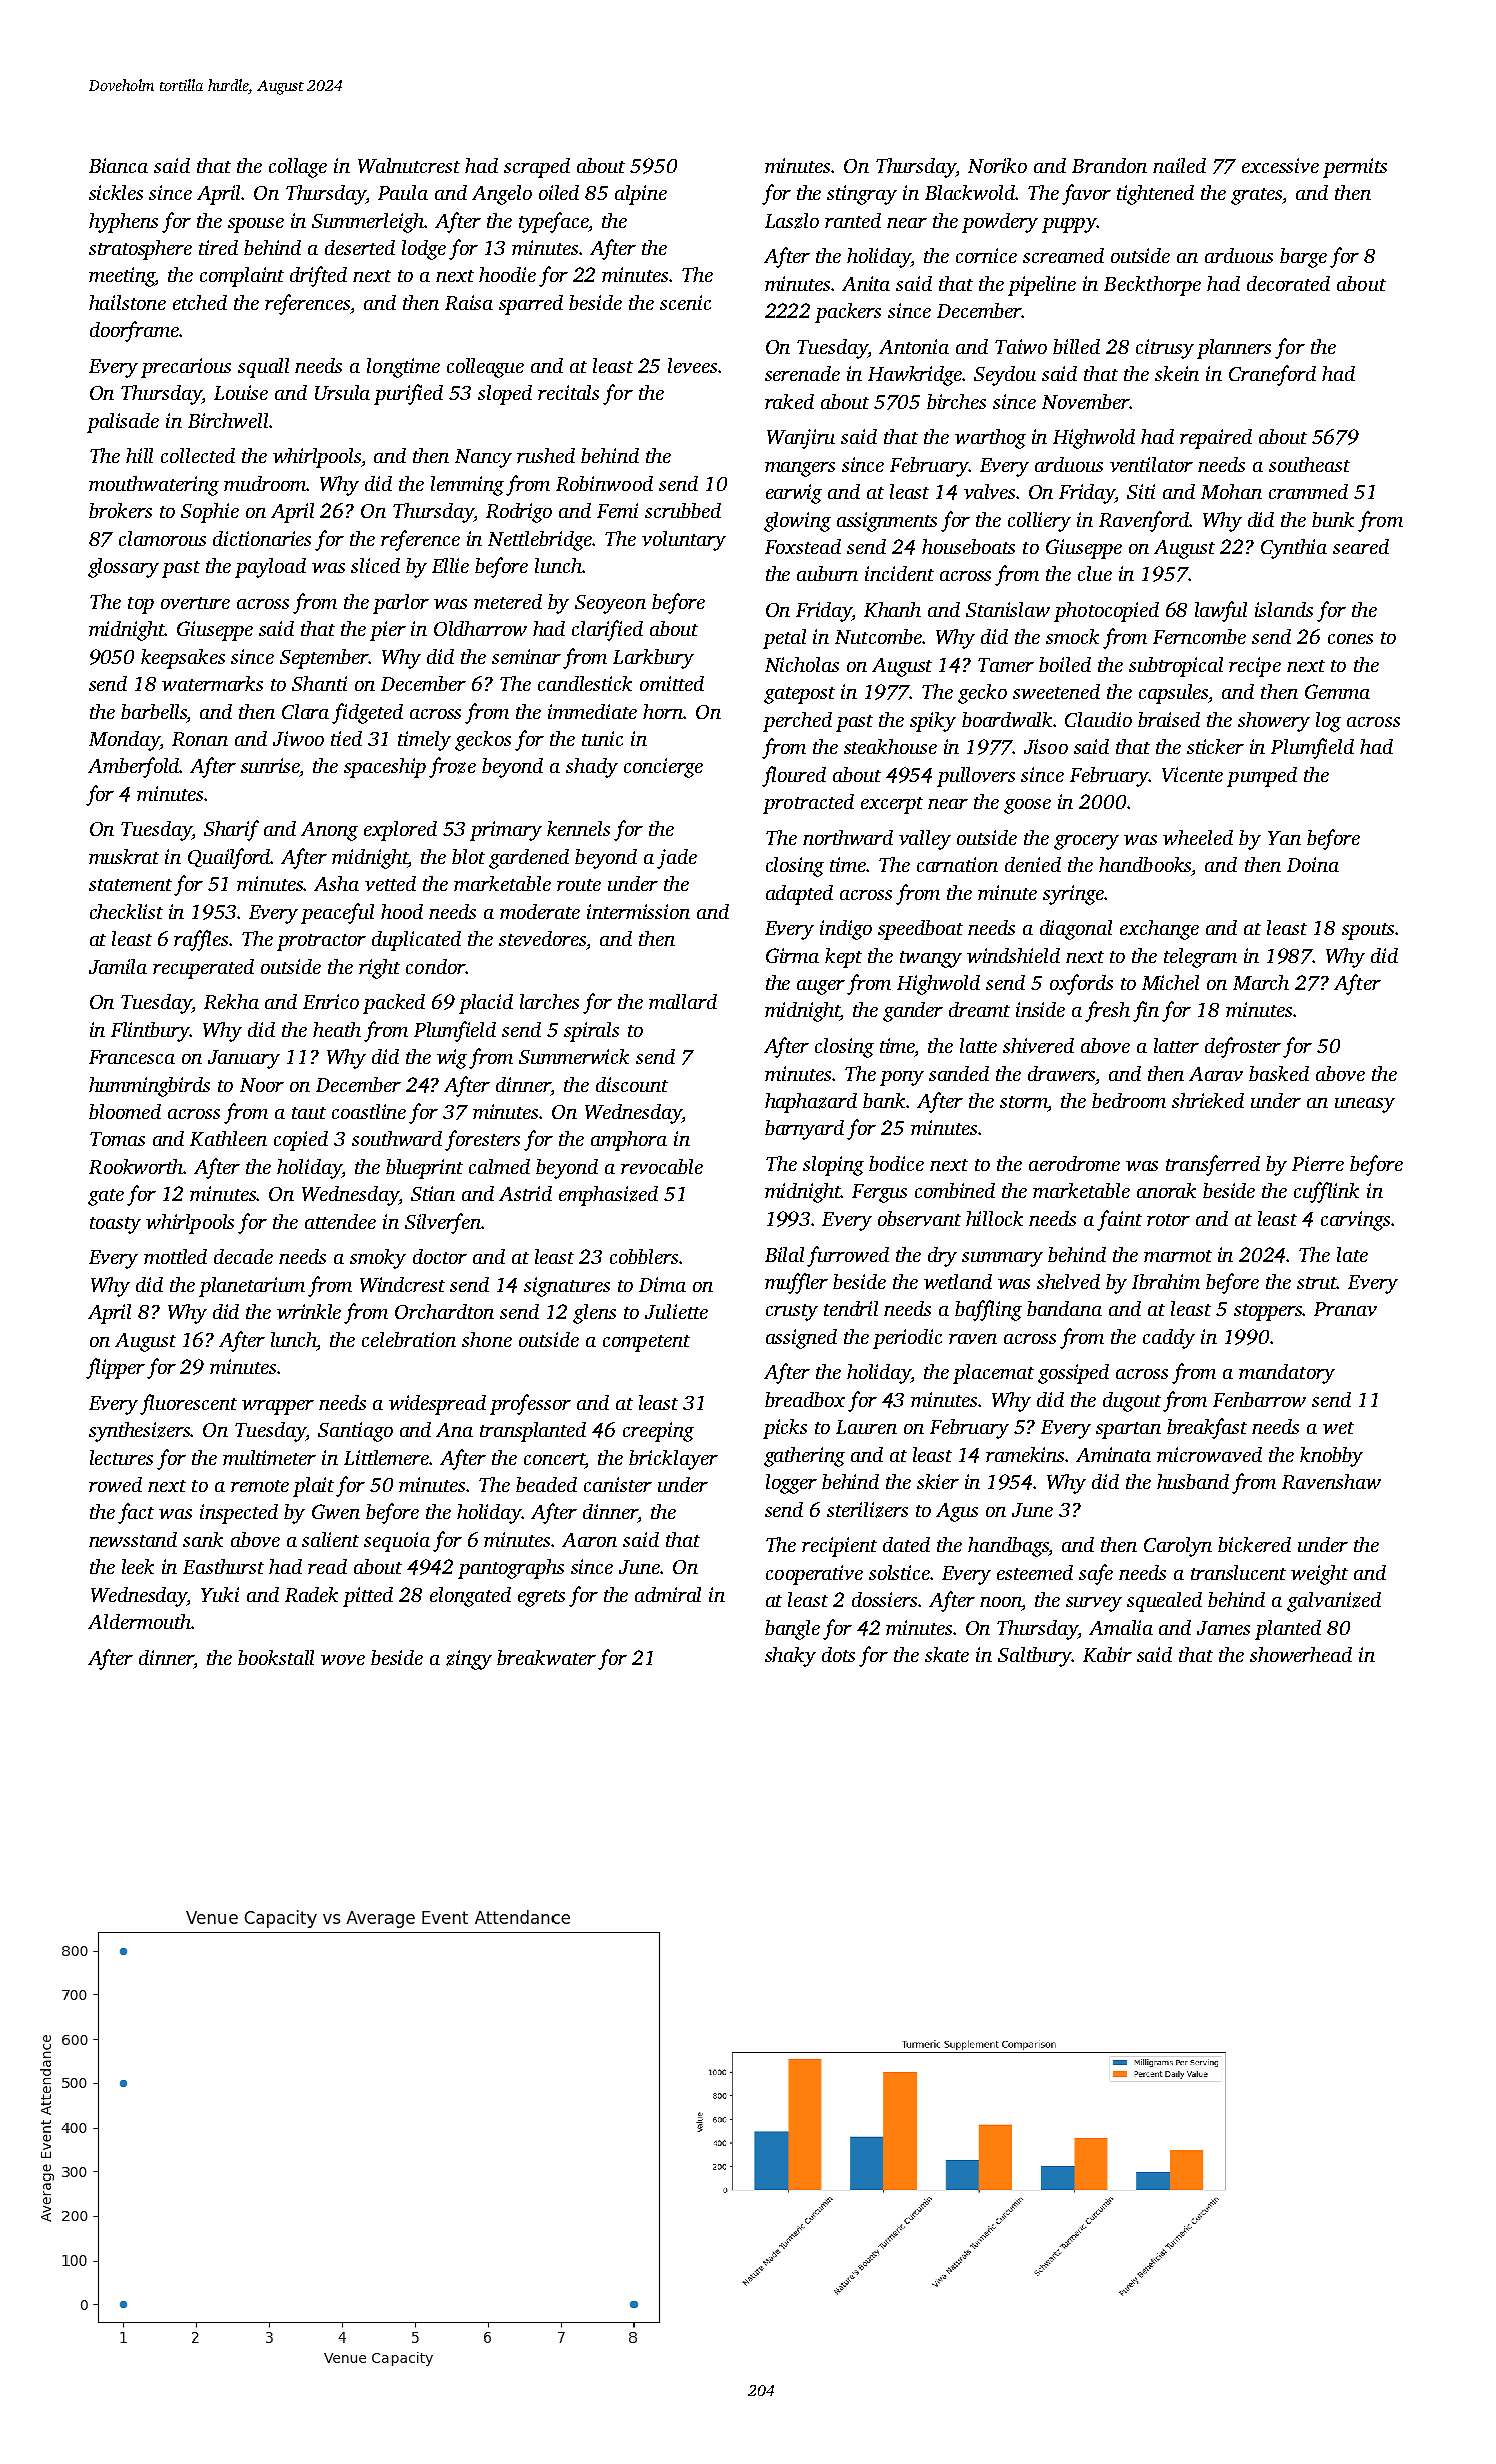 The height and width of the page is (2464, 1496). I want to click on celebration, so click(409, 1339).
